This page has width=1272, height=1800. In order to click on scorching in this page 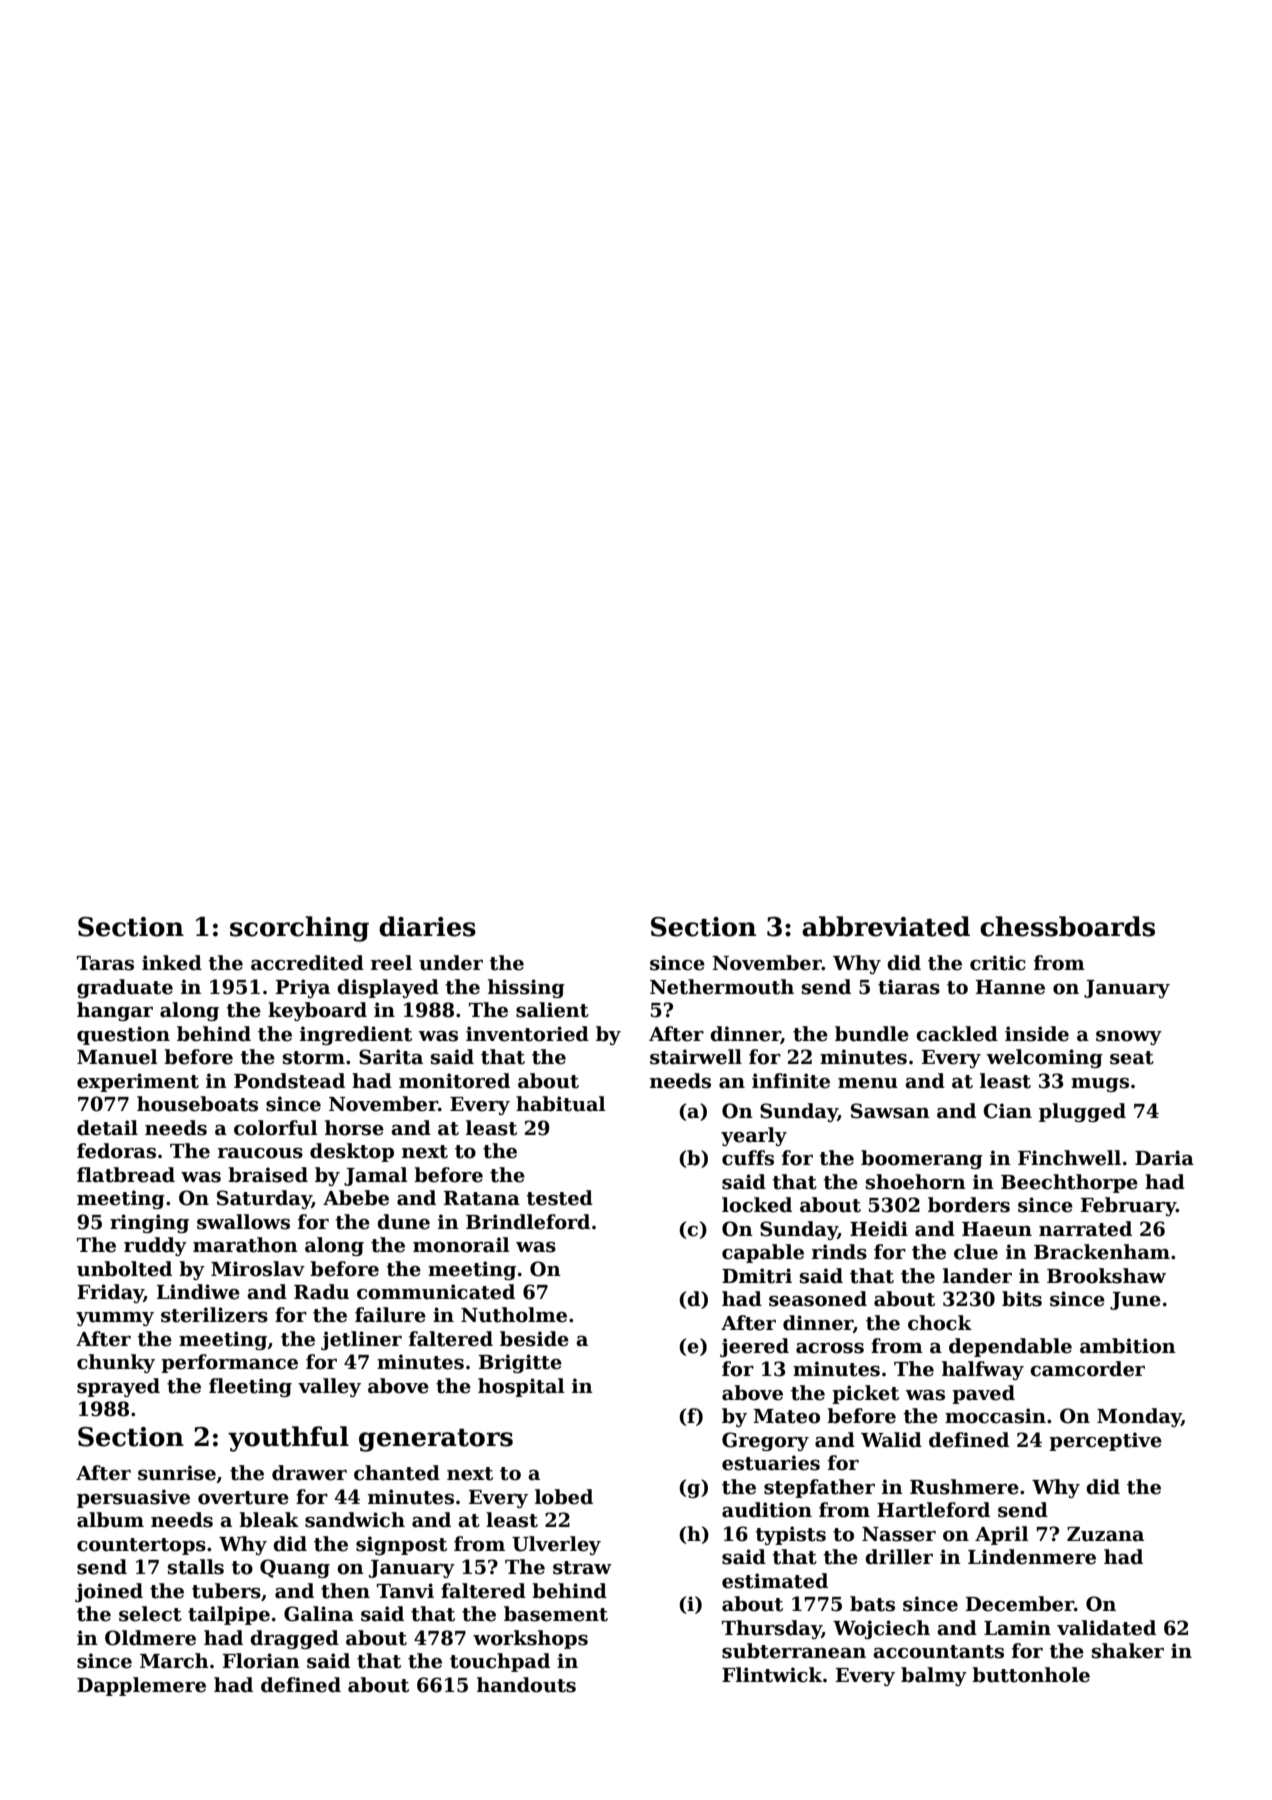, I will do `click(299, 929)`.
